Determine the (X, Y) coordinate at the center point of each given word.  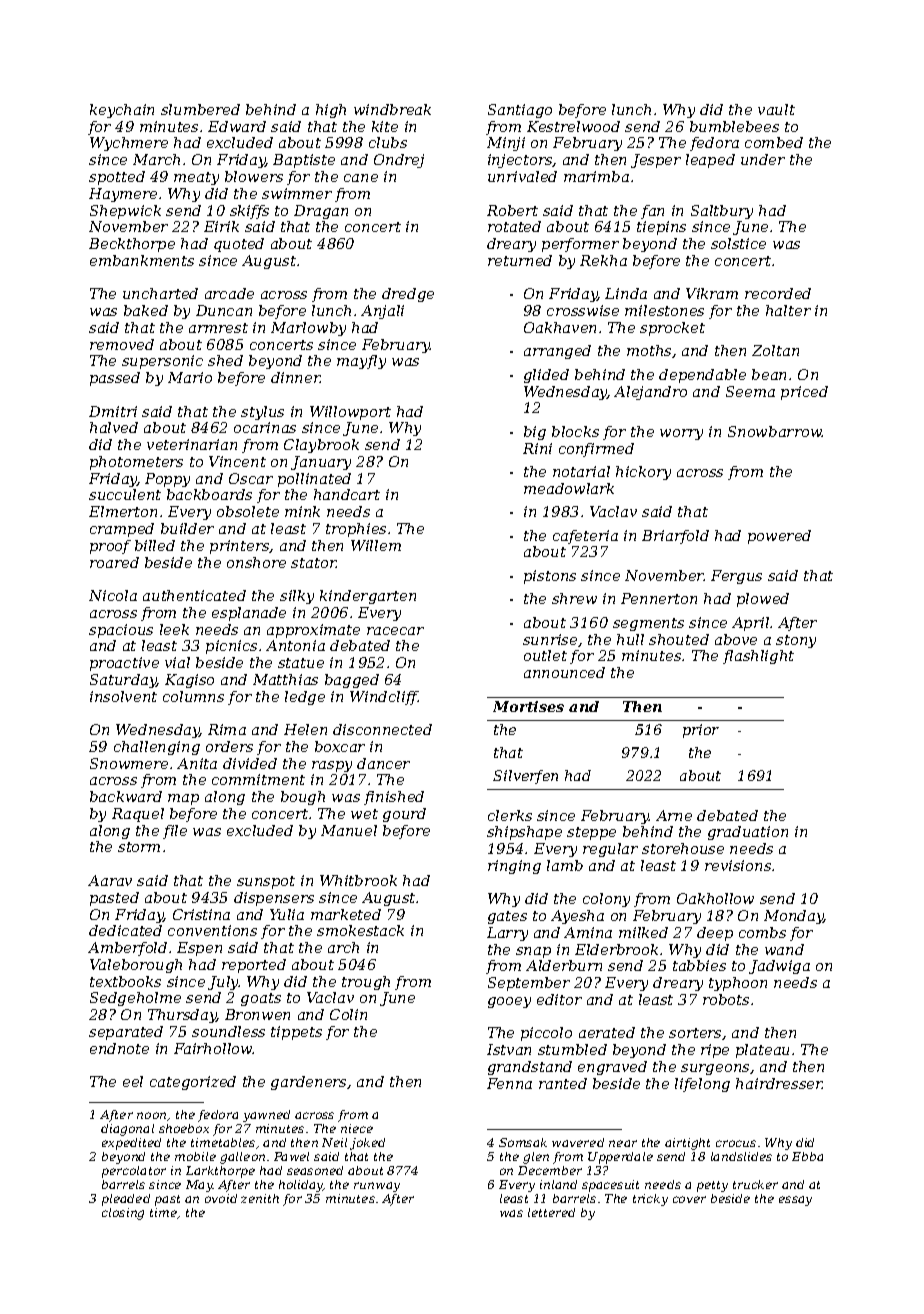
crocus (736, 1143)
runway (377, 1187)
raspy (332, 766)
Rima (227, 729)
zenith (260, 1198)
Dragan (321, 212)
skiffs (249, 212)
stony (796, 641)
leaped (710, 161)
